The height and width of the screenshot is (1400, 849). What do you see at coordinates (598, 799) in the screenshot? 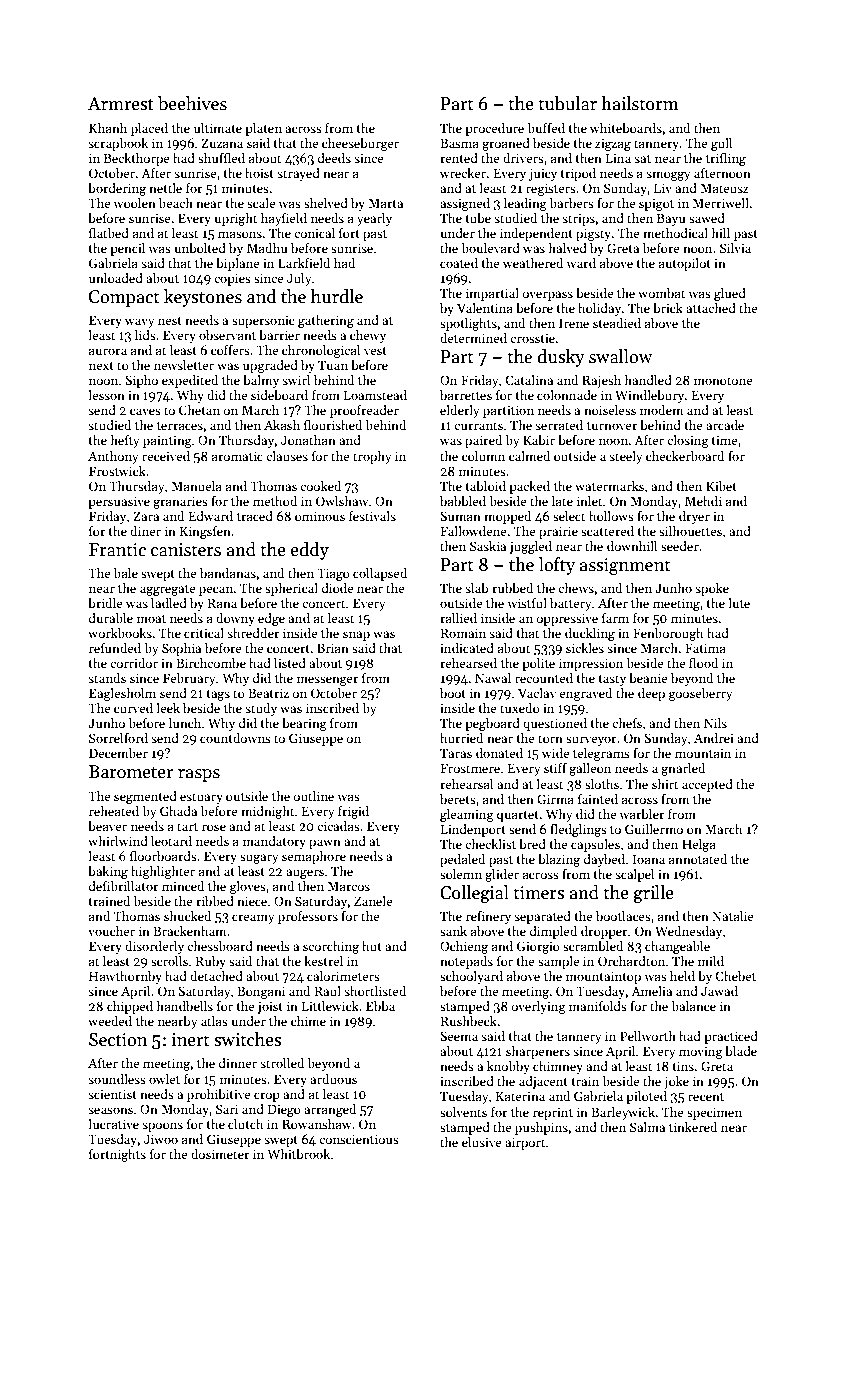
I see `fainted` at bounding box center [598, 799].
